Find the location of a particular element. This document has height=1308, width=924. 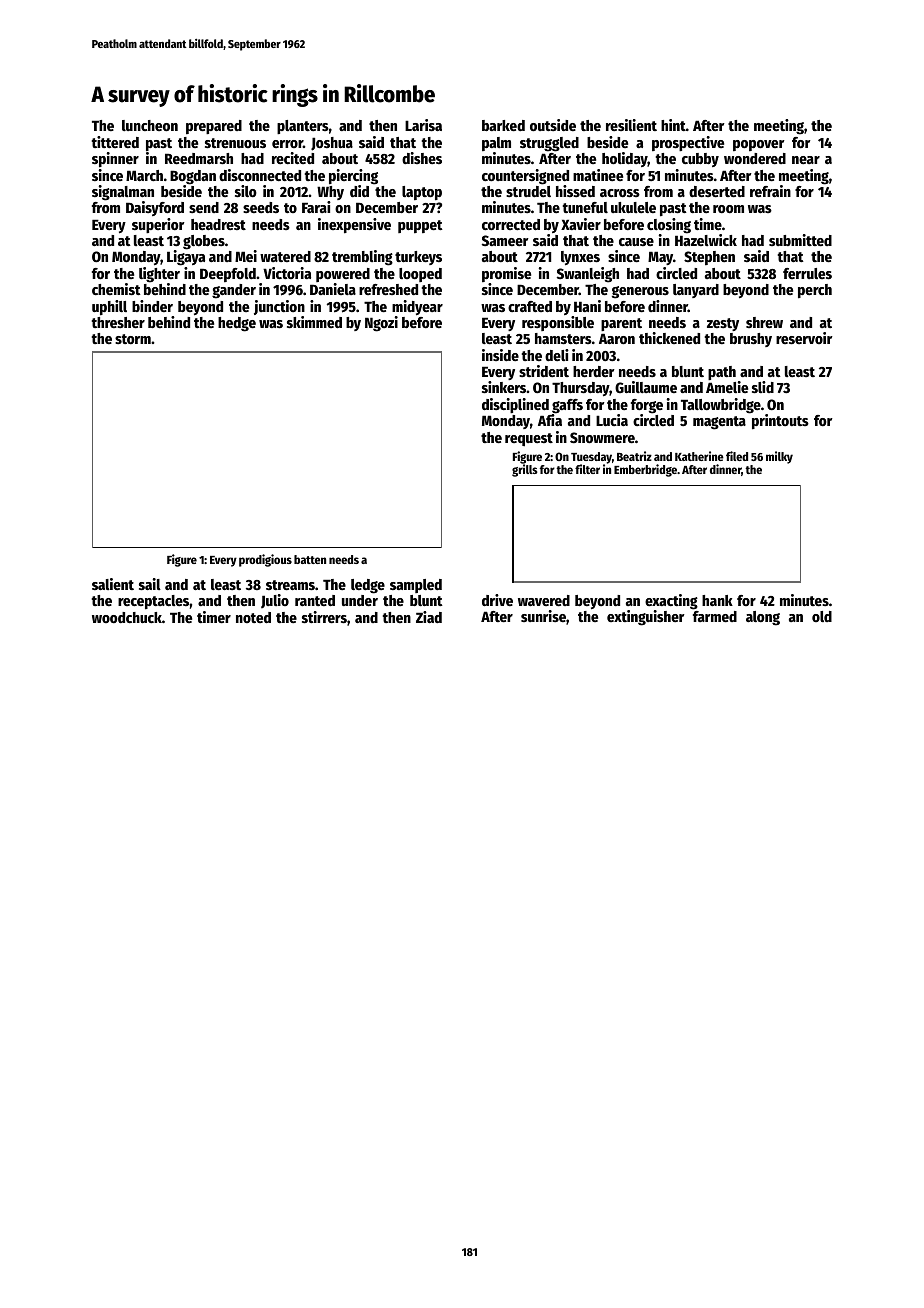

midyear is located at coordinates (417, 307).
